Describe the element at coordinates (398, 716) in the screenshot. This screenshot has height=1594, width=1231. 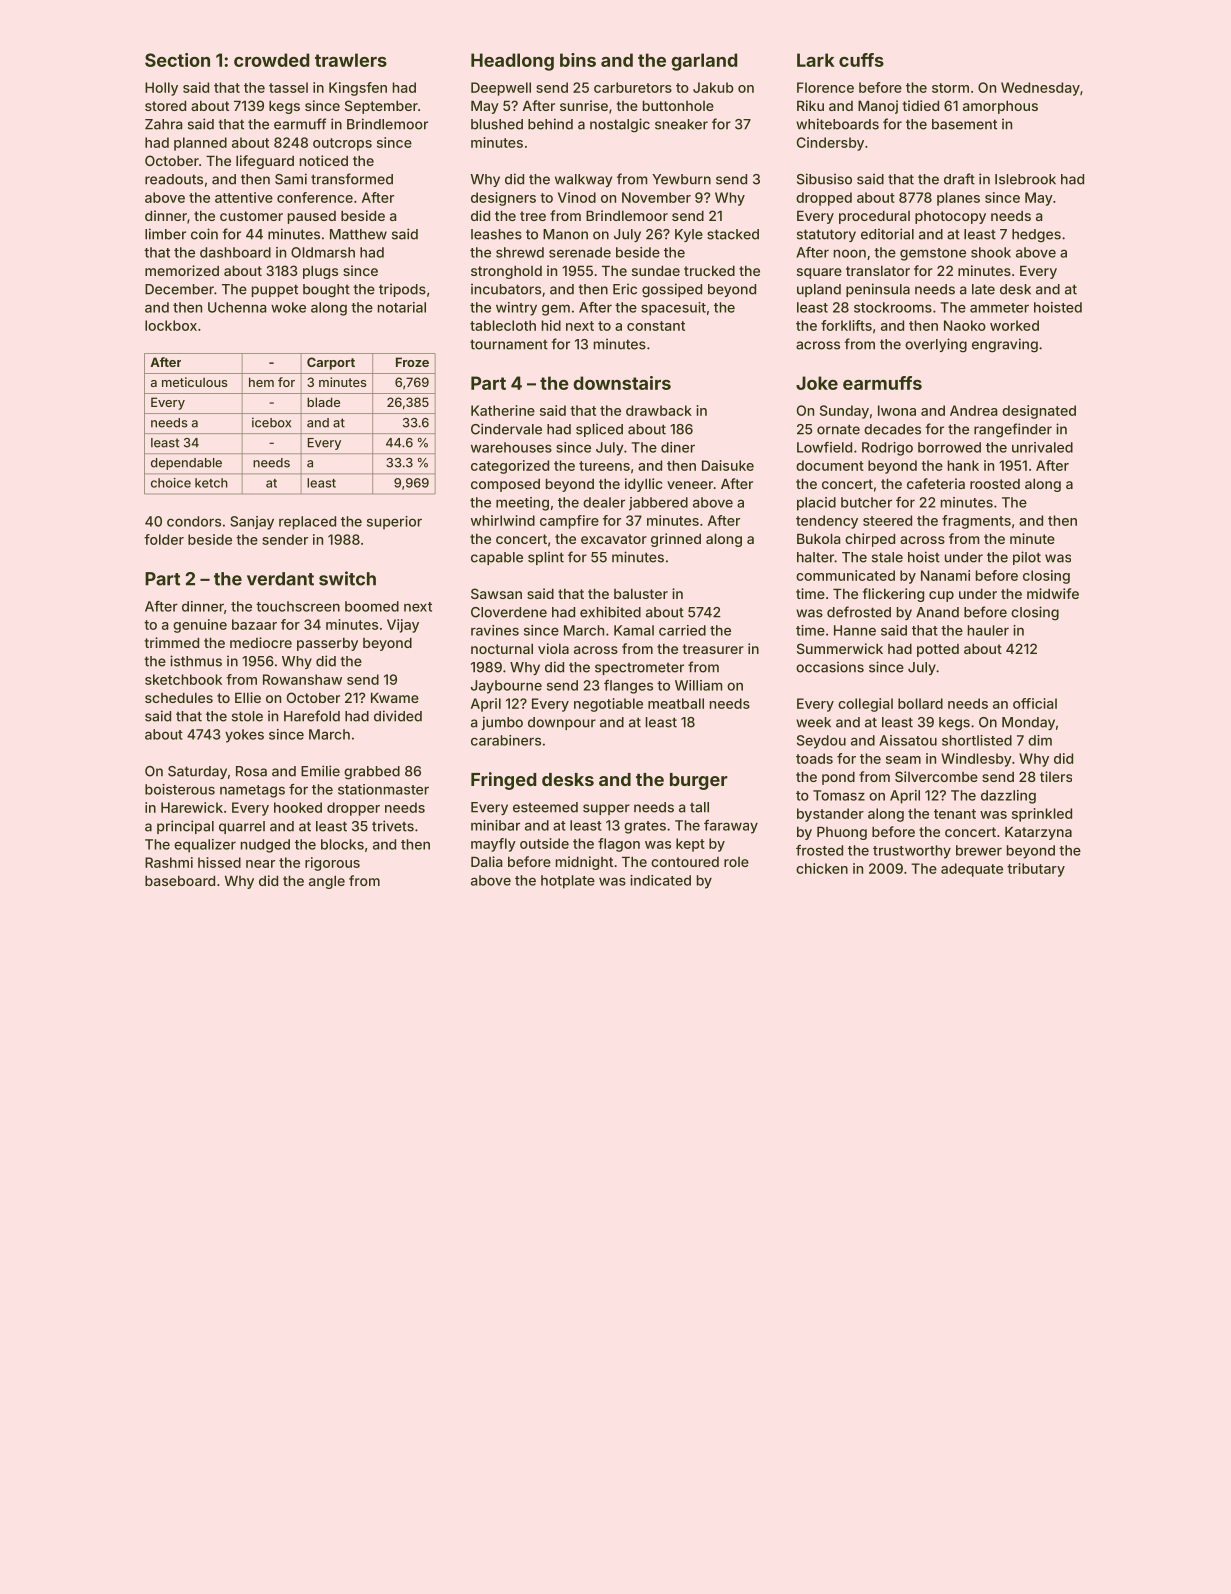
I see `divided` at that location.
